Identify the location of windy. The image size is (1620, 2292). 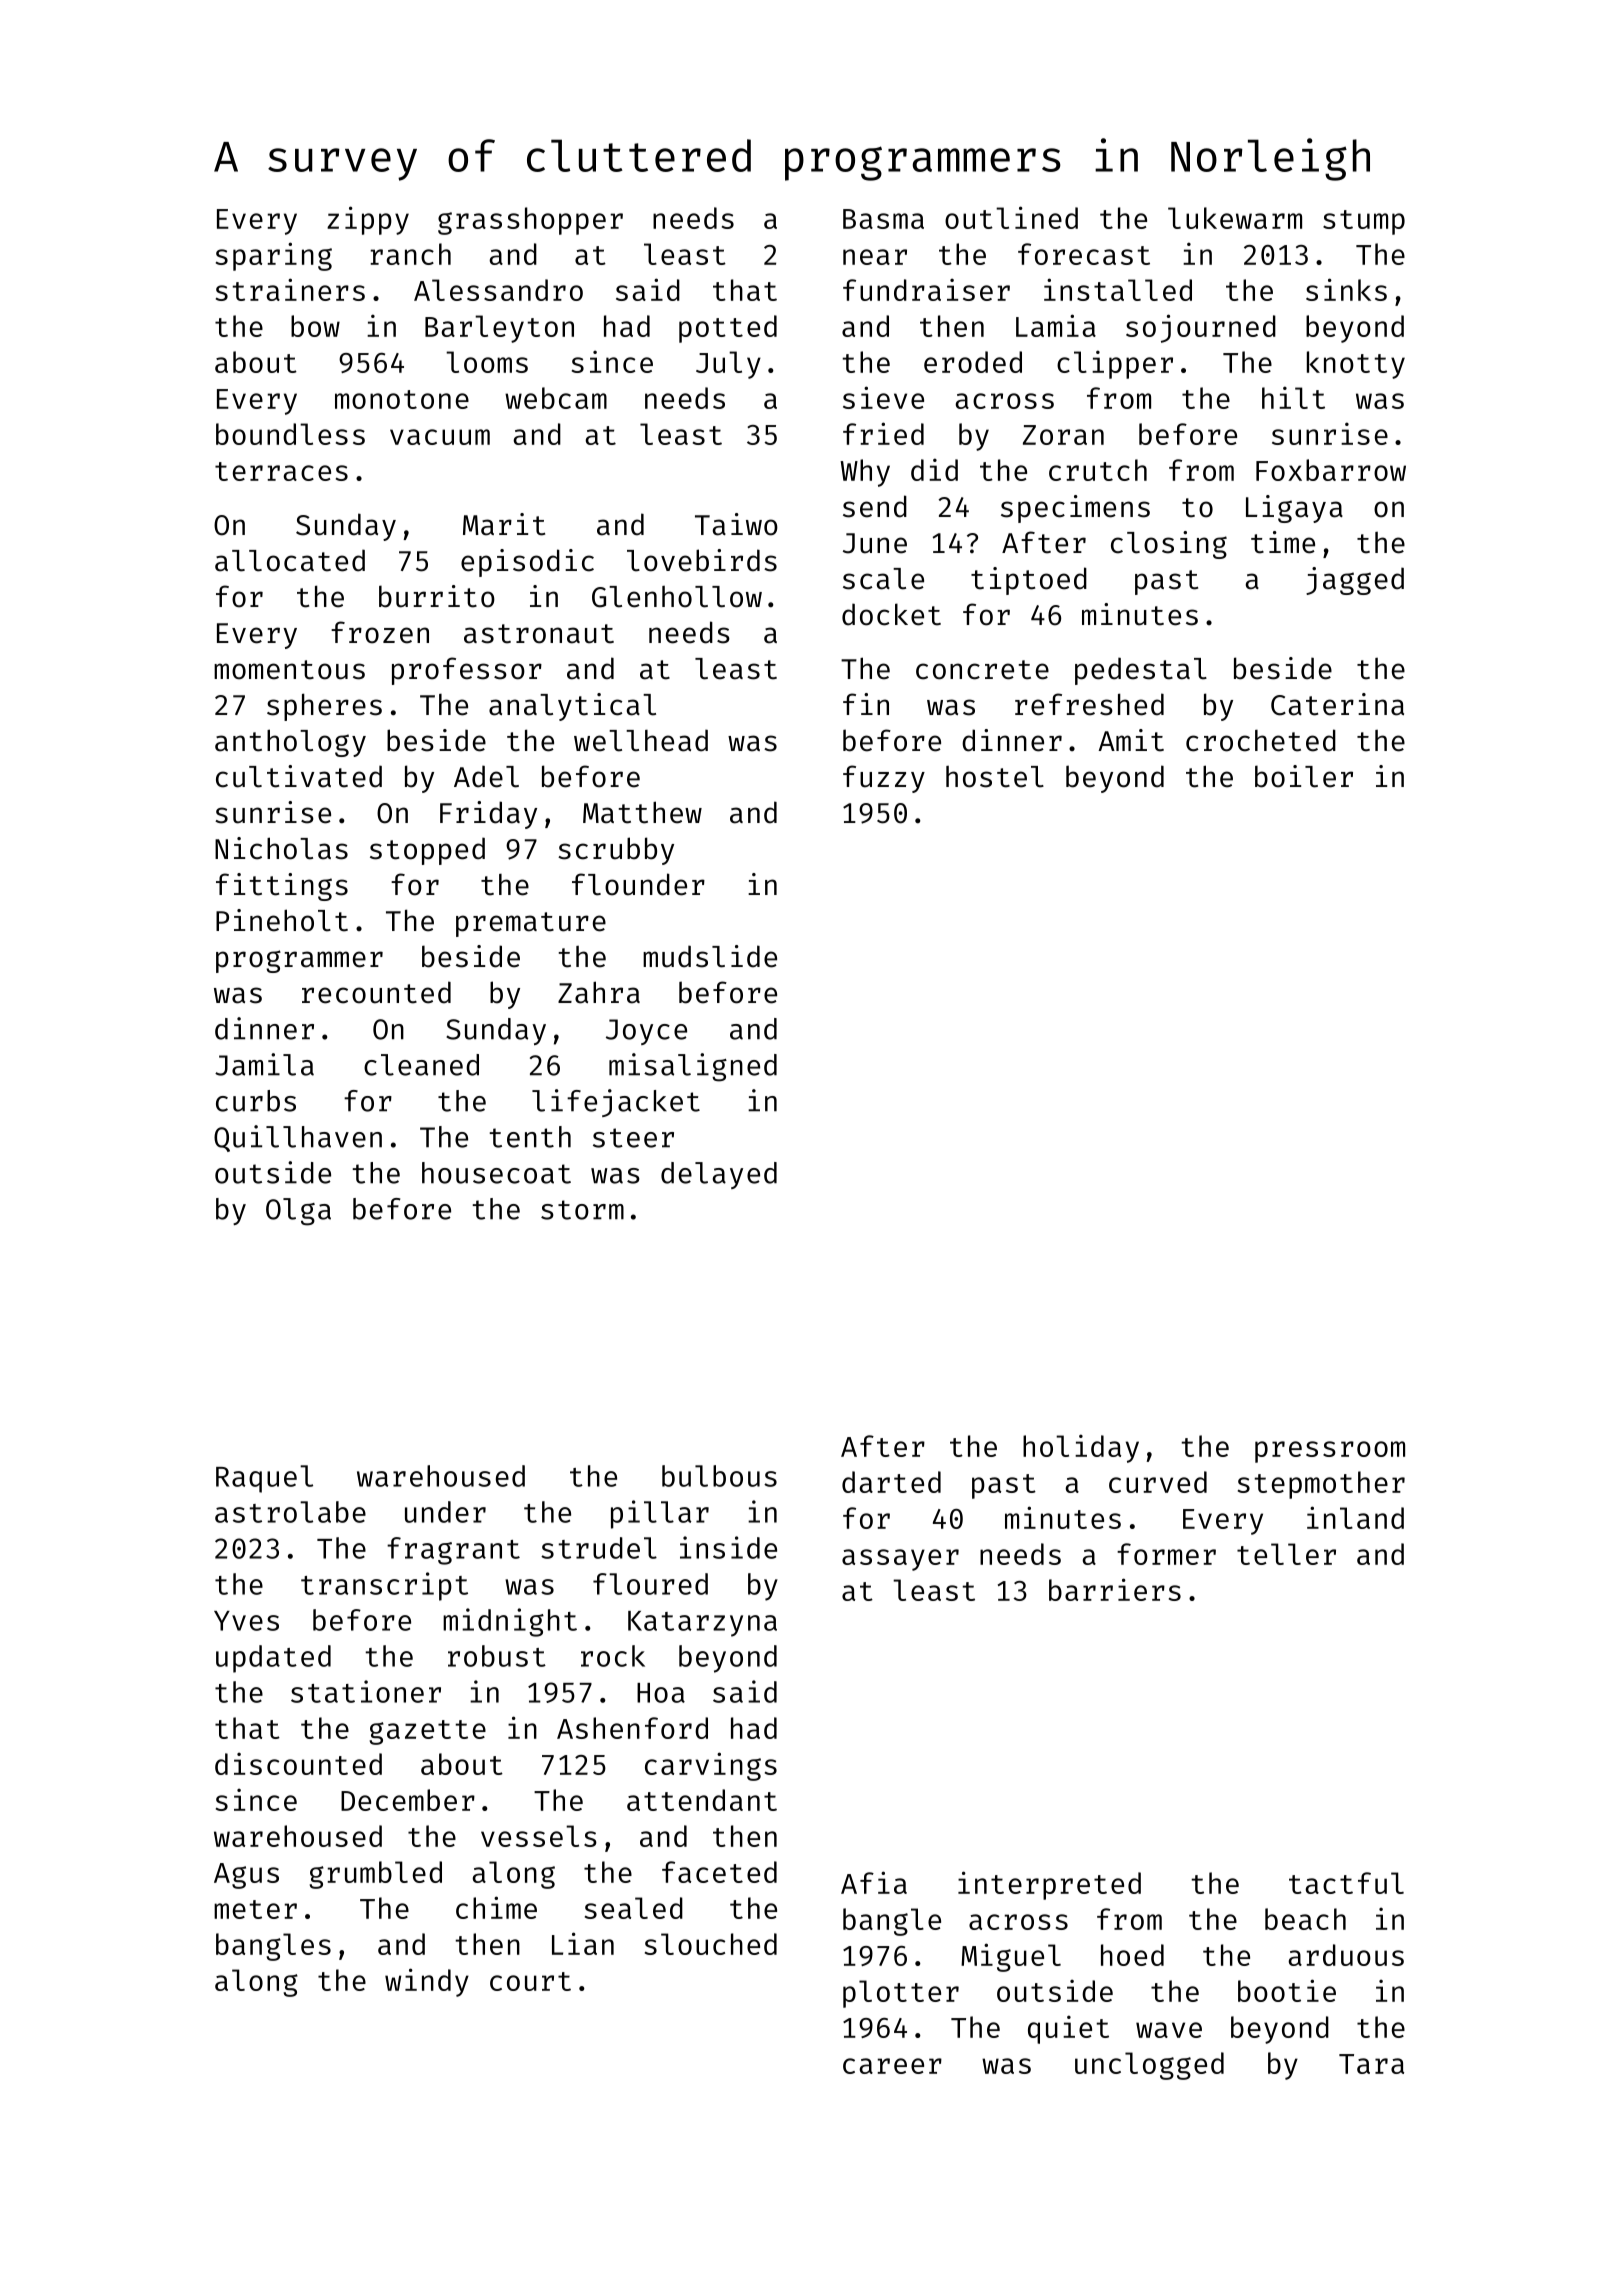
(427, 1982).
